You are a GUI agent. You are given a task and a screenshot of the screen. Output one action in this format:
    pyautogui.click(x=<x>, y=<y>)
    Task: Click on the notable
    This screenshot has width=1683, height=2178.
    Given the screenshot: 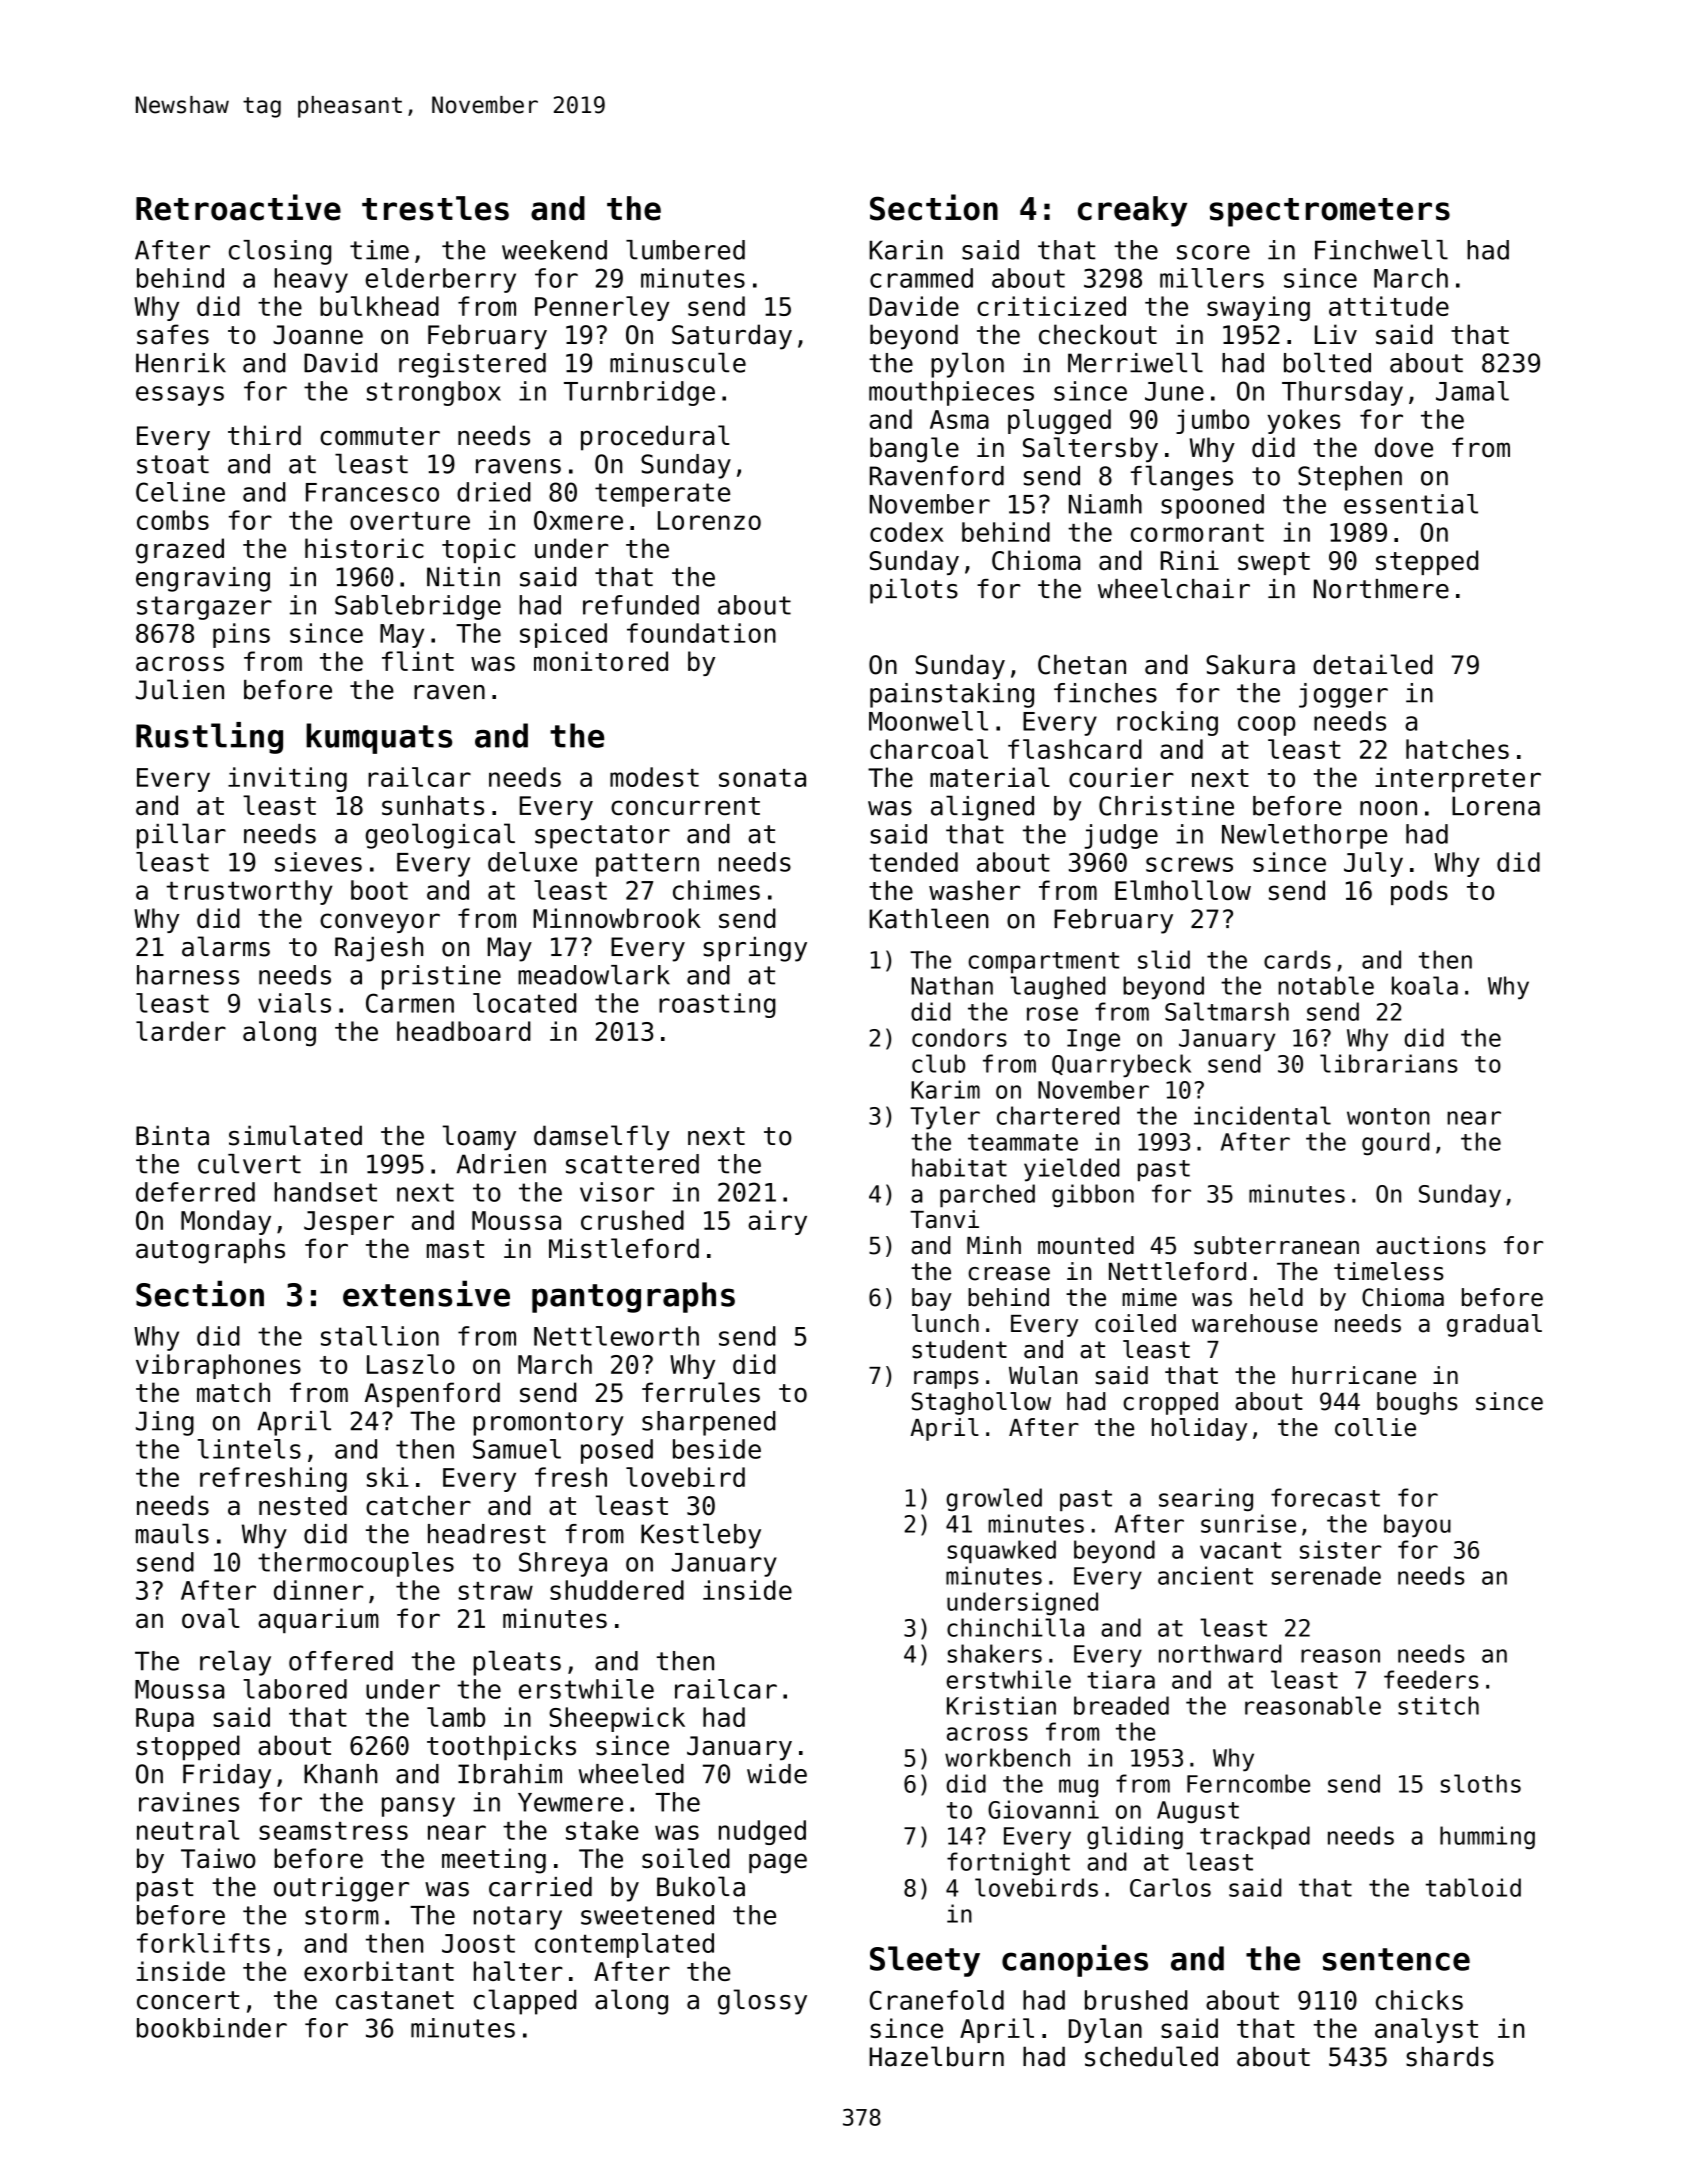 What is the action you would take?
    pyautogui.click(x=1326, y=985)
